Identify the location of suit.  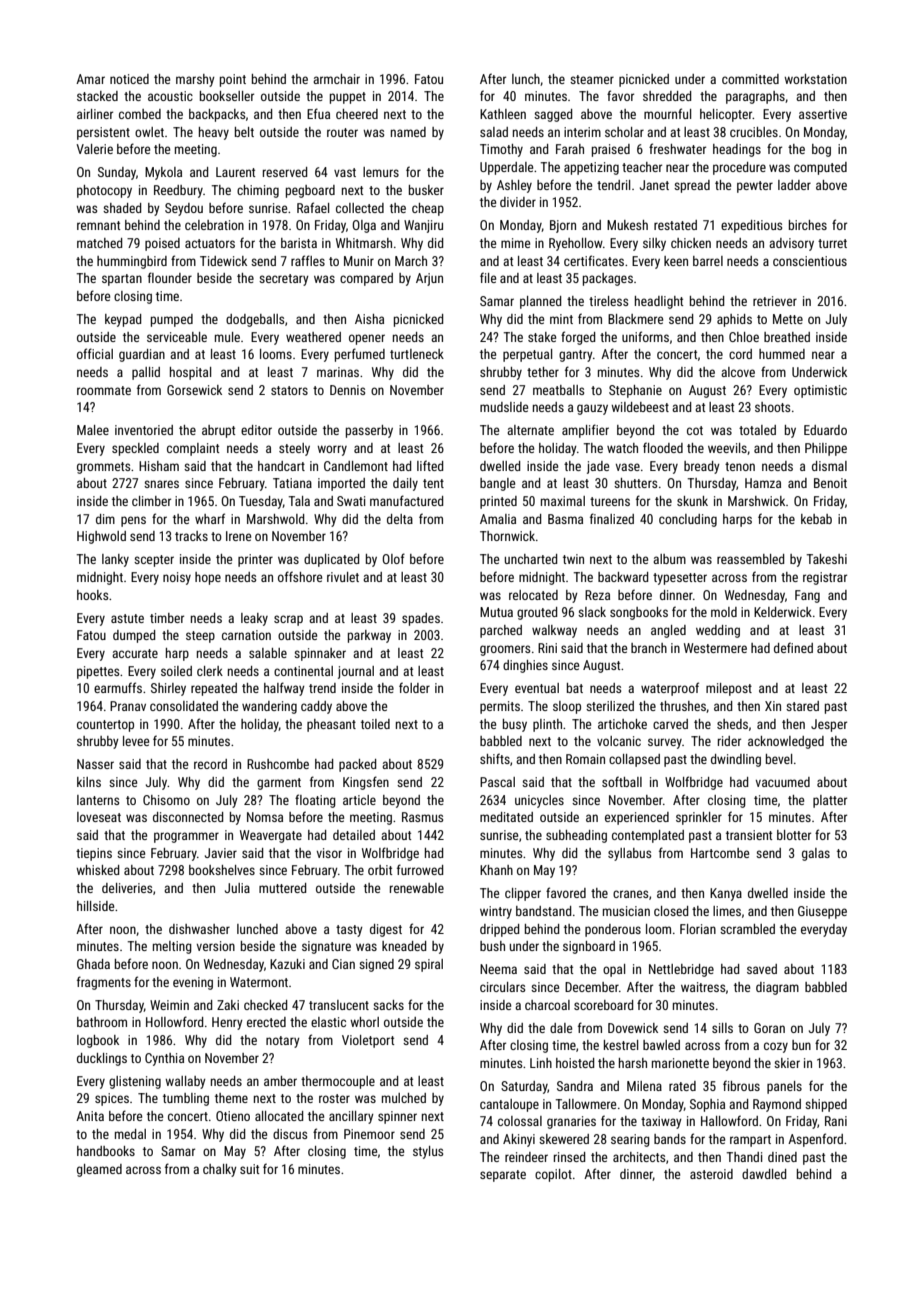
(249, 1169).
